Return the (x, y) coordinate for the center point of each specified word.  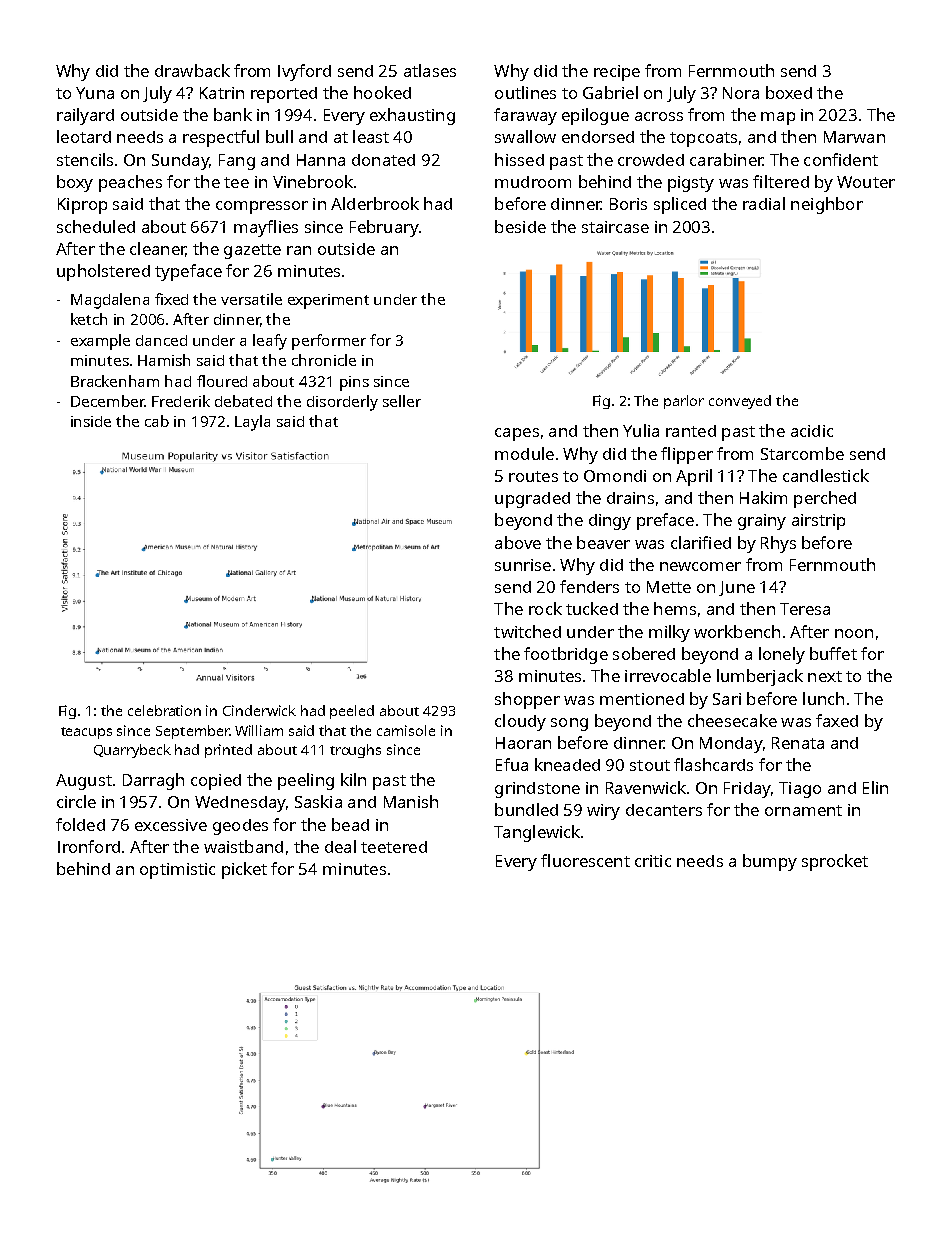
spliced (680, 205)
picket (244, 870)
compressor (262, 207)
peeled (352, 712)
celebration (164, 710)
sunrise (523, 565)
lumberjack (760, 677)
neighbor (827, 205)
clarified (701, 542)
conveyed (740, 402)
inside (91, 421)
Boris (628, 204)
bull (279, 136)
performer (329, 342)
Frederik (181, 401)
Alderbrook (375, 203)
